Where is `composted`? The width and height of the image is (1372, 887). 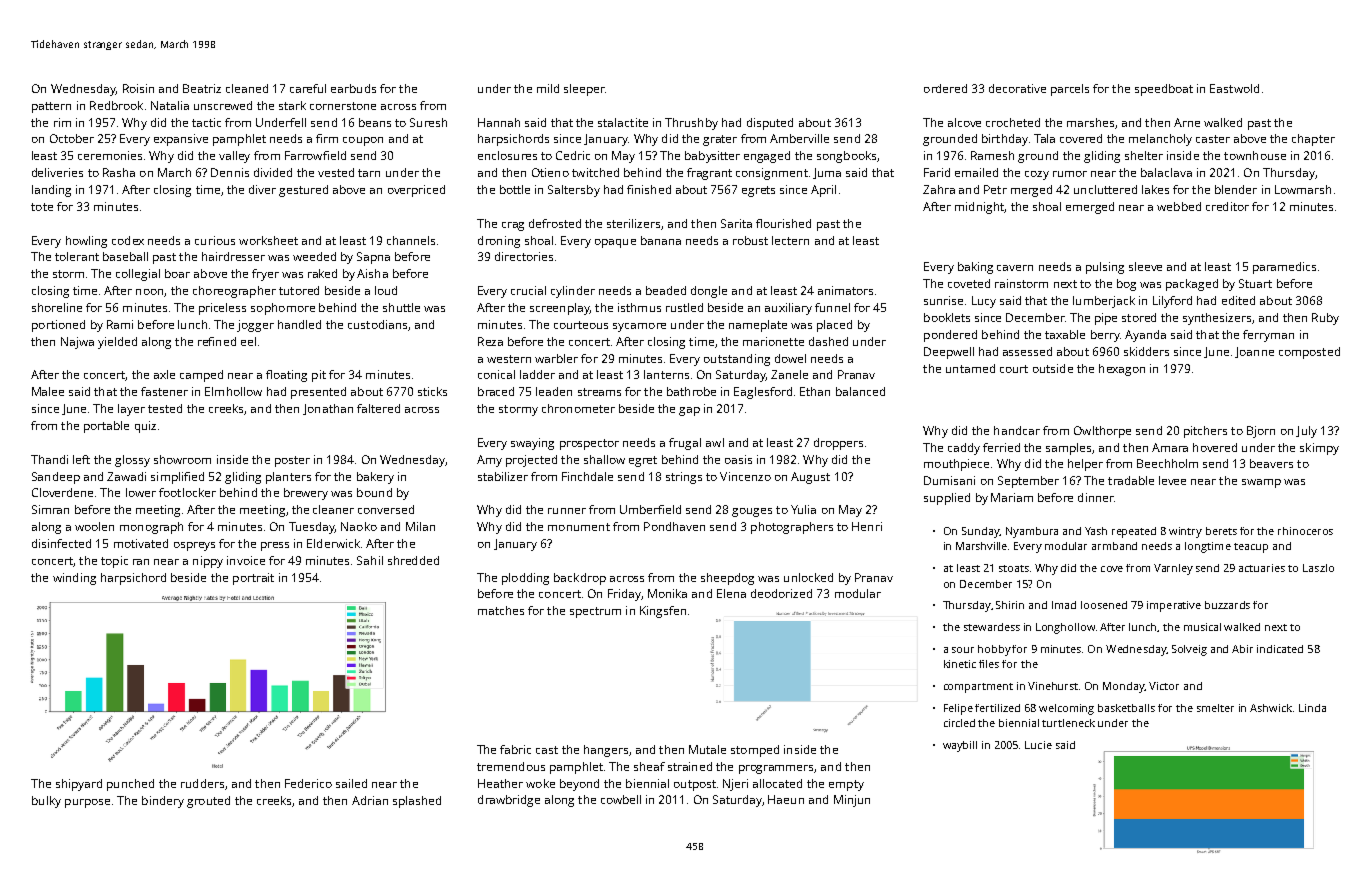 composted is located at coordinates (1309, 353).
